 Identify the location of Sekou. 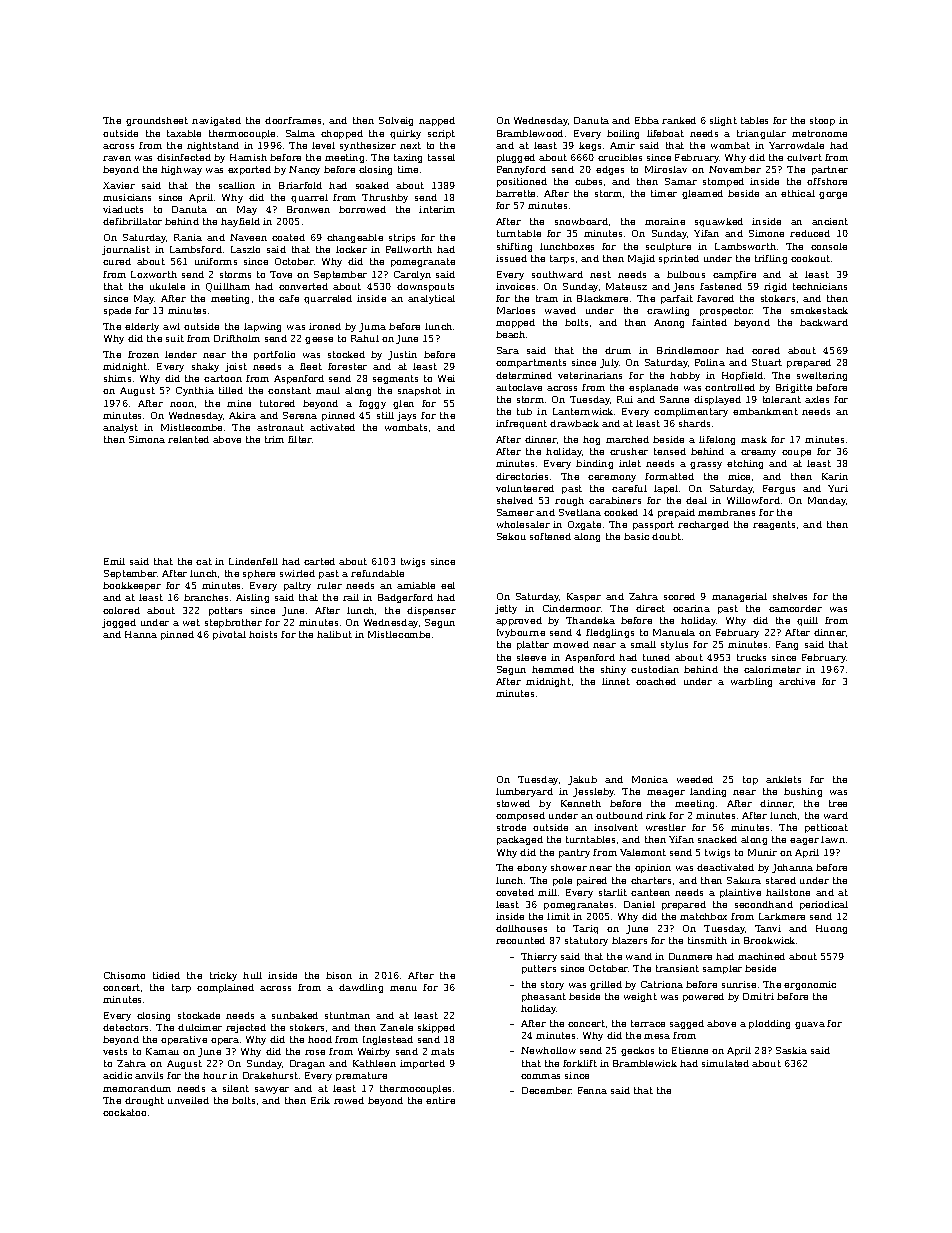
(511, 536).
